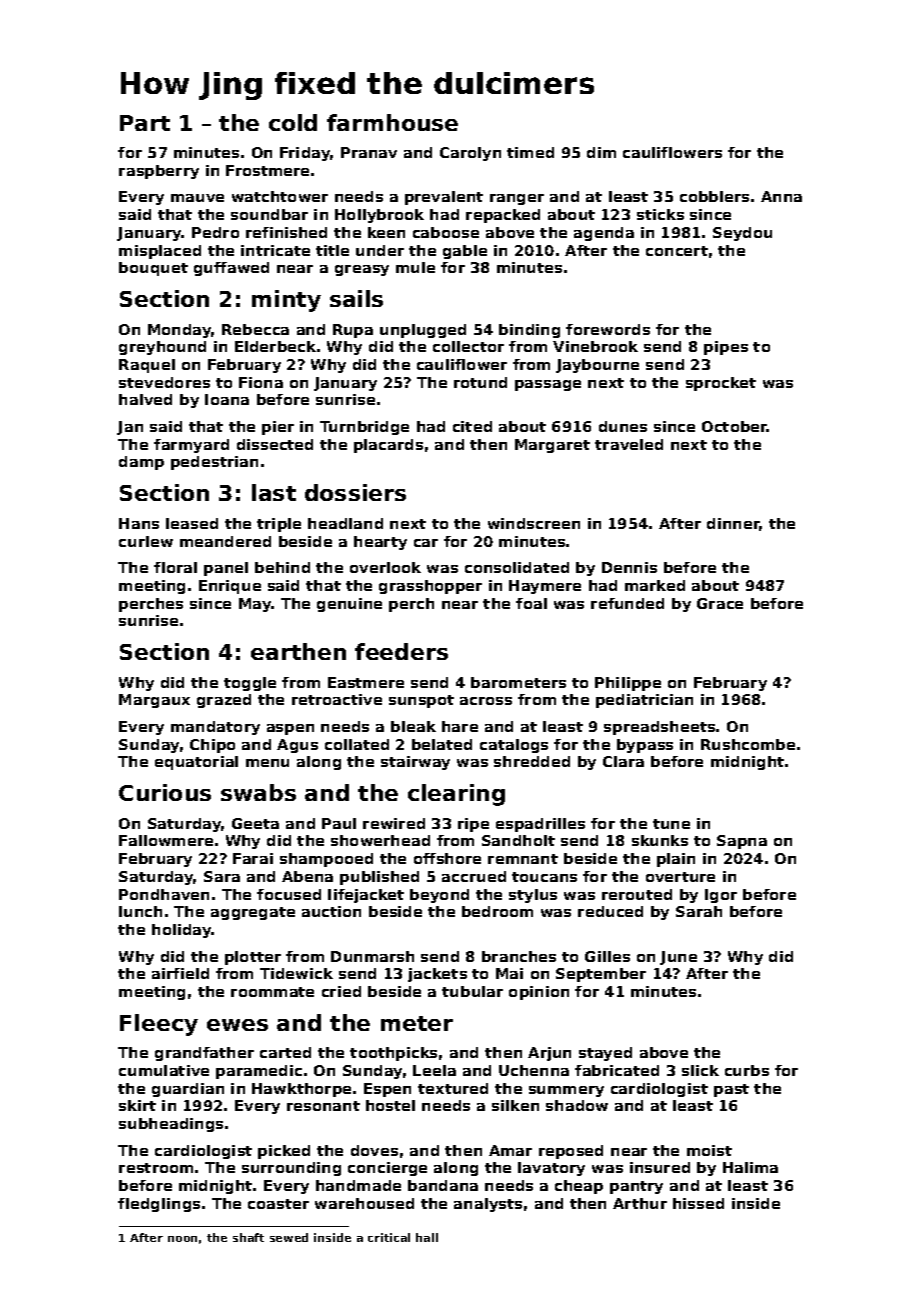 The width and height of the page is (924, 1308). What do you see at coordinates (145, 123) in the page?
I see `Part` at bounding box center [145, 123].
